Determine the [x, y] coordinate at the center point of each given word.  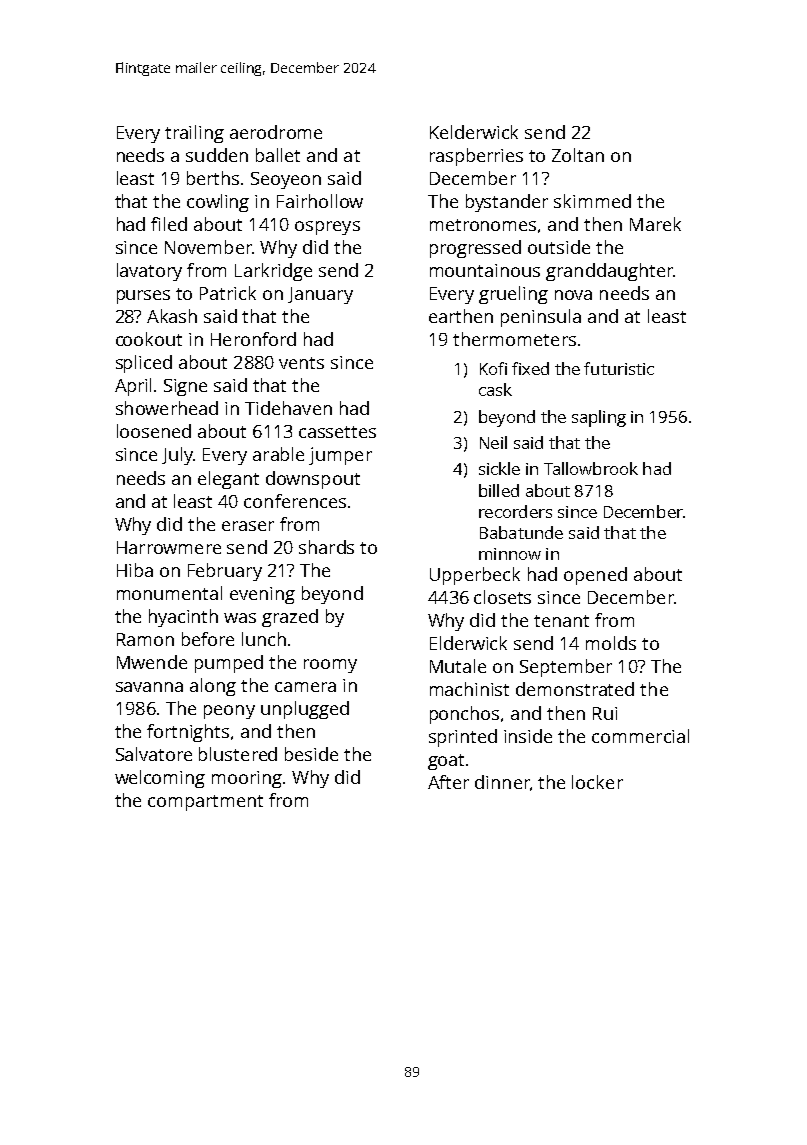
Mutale [458, 666]
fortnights [188, 733]
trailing [194, 134]
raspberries [476, 157]
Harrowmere [169, 547]
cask [495, 389]
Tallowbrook [591, 468]
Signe [185, 387]
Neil [493, 442]
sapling [599, 418]
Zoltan [578, 155]
